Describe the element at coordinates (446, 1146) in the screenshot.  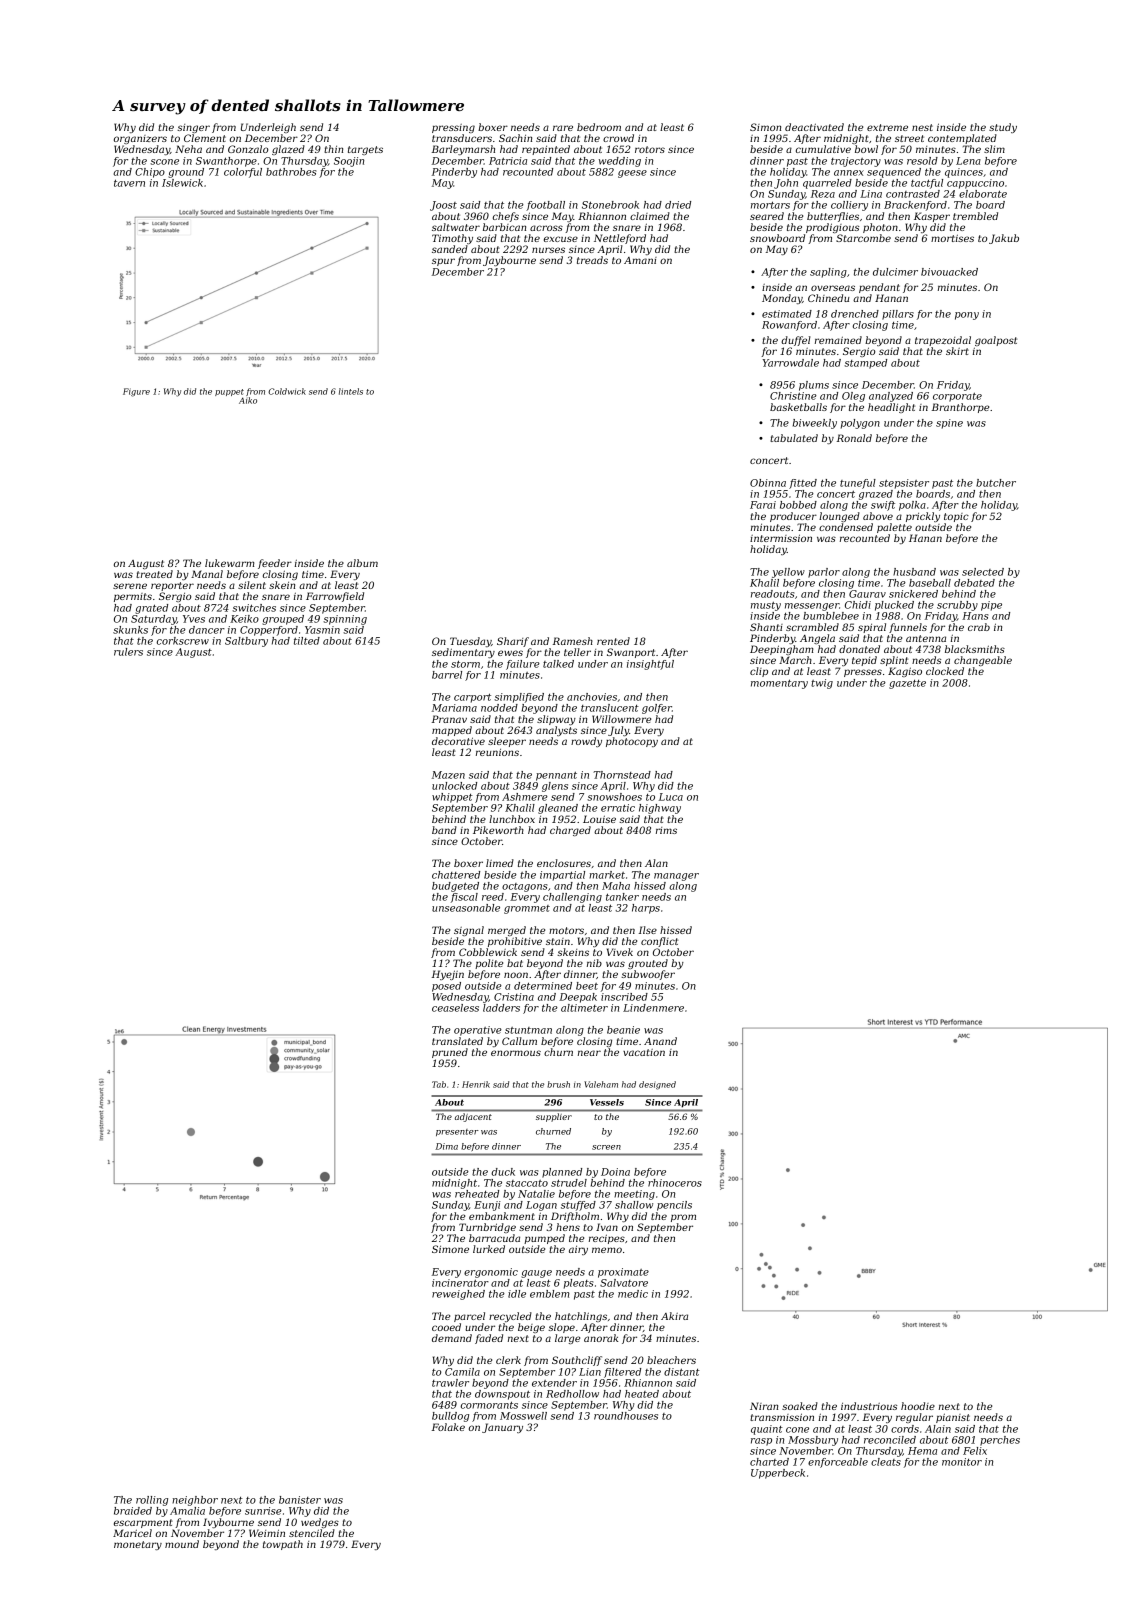
I see `Dima` at that location.
